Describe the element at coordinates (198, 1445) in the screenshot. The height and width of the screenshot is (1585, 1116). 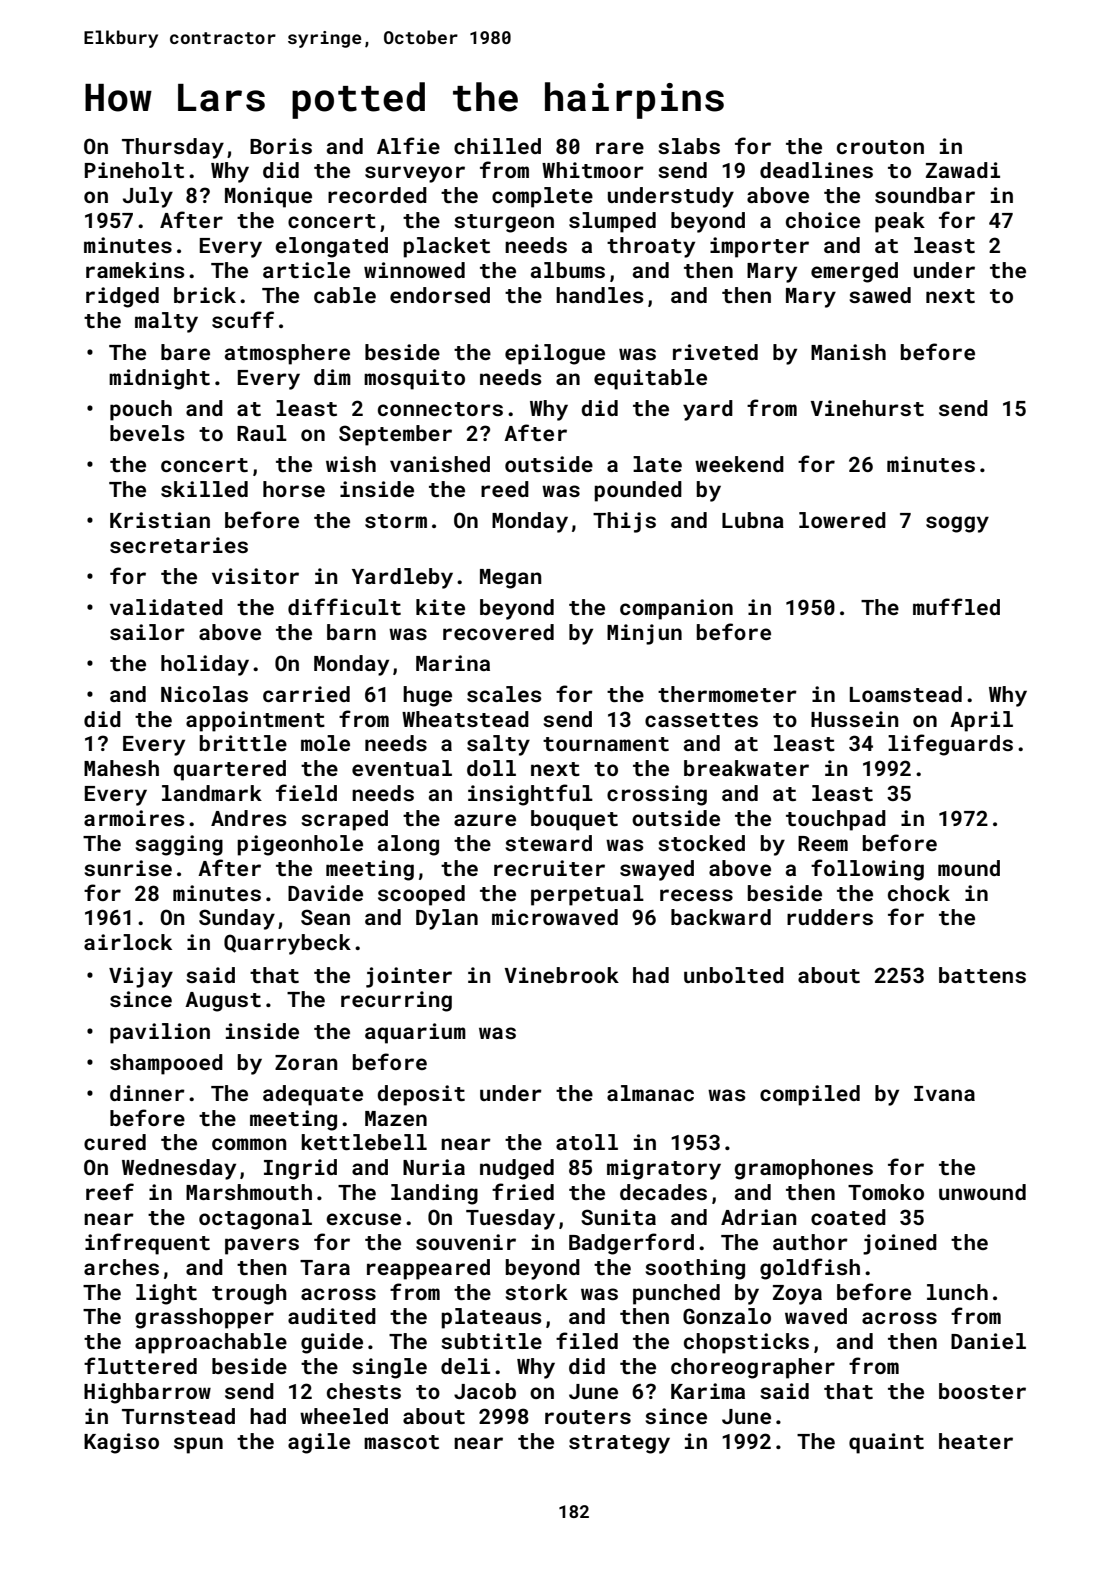
I see `spun` at that location.
